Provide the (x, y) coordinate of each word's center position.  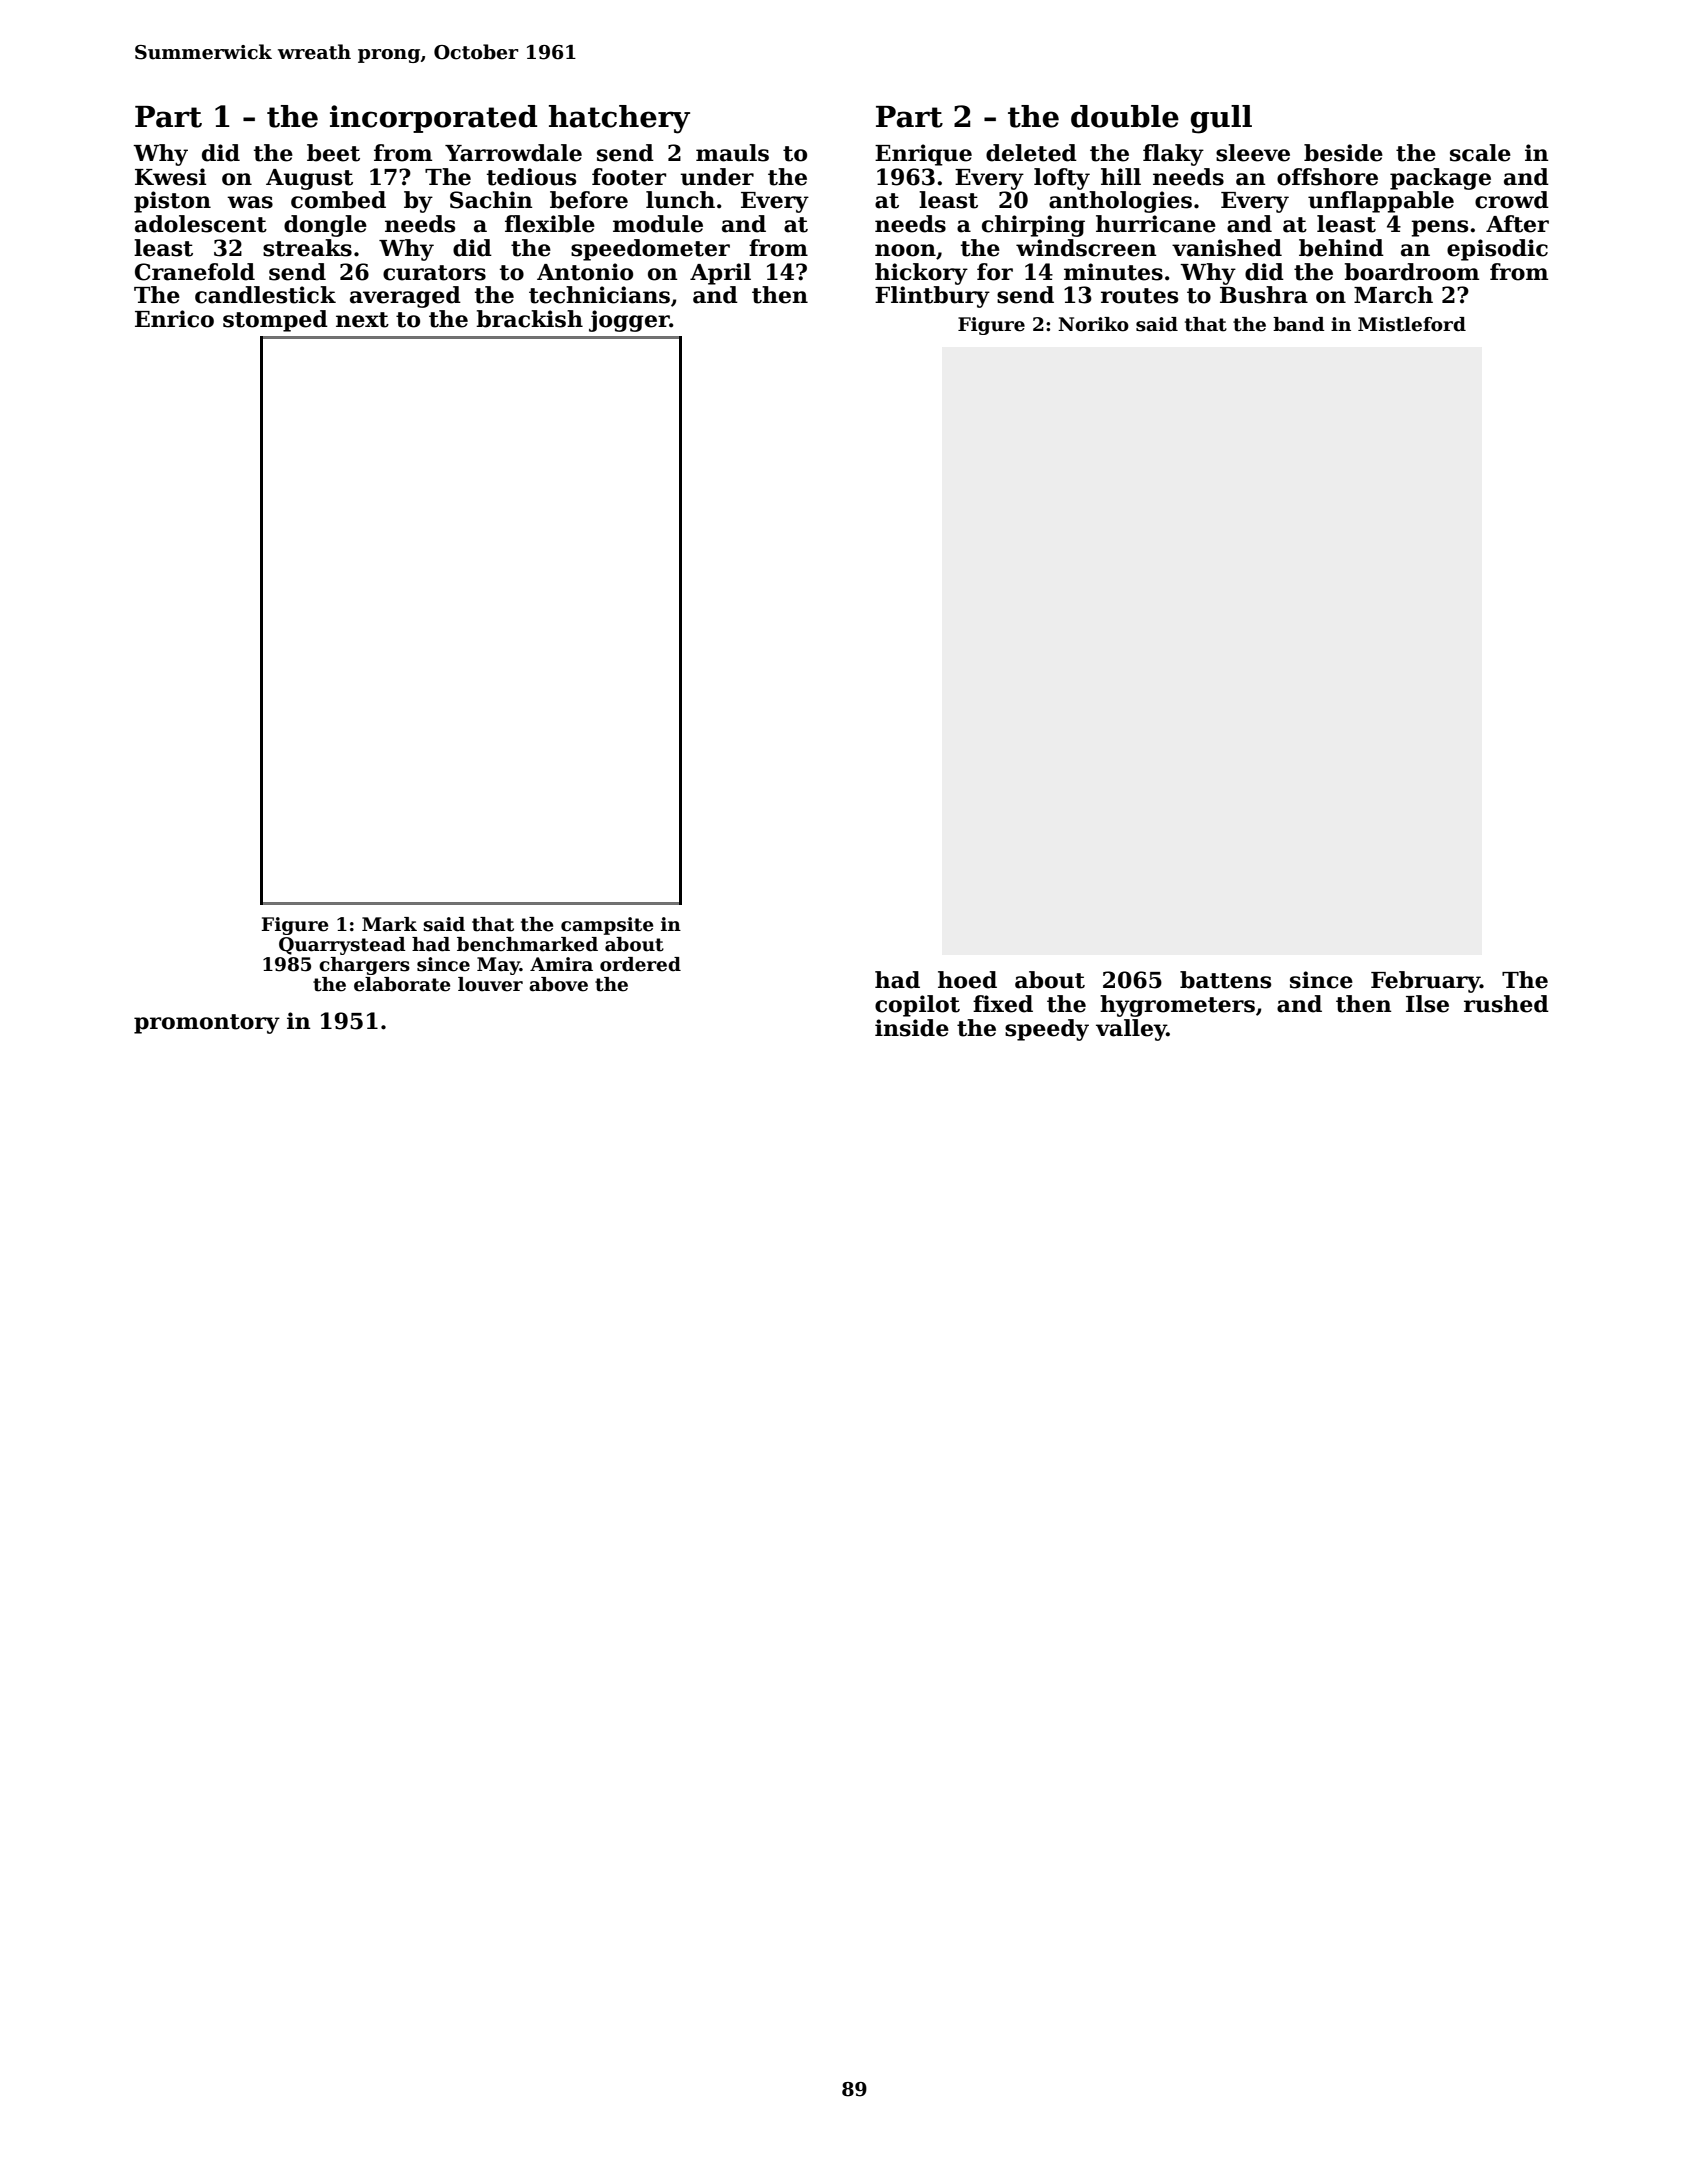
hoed (967, 980)
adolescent (201, 224)
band (1299, 324)
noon (905, 250)
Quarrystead (342, 946)
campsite (607, 926)
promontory (207, 1024)
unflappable (1381, 202)
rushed (1506, 1004)
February (1425, 982)
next (362, 320)
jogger (629, 321)
